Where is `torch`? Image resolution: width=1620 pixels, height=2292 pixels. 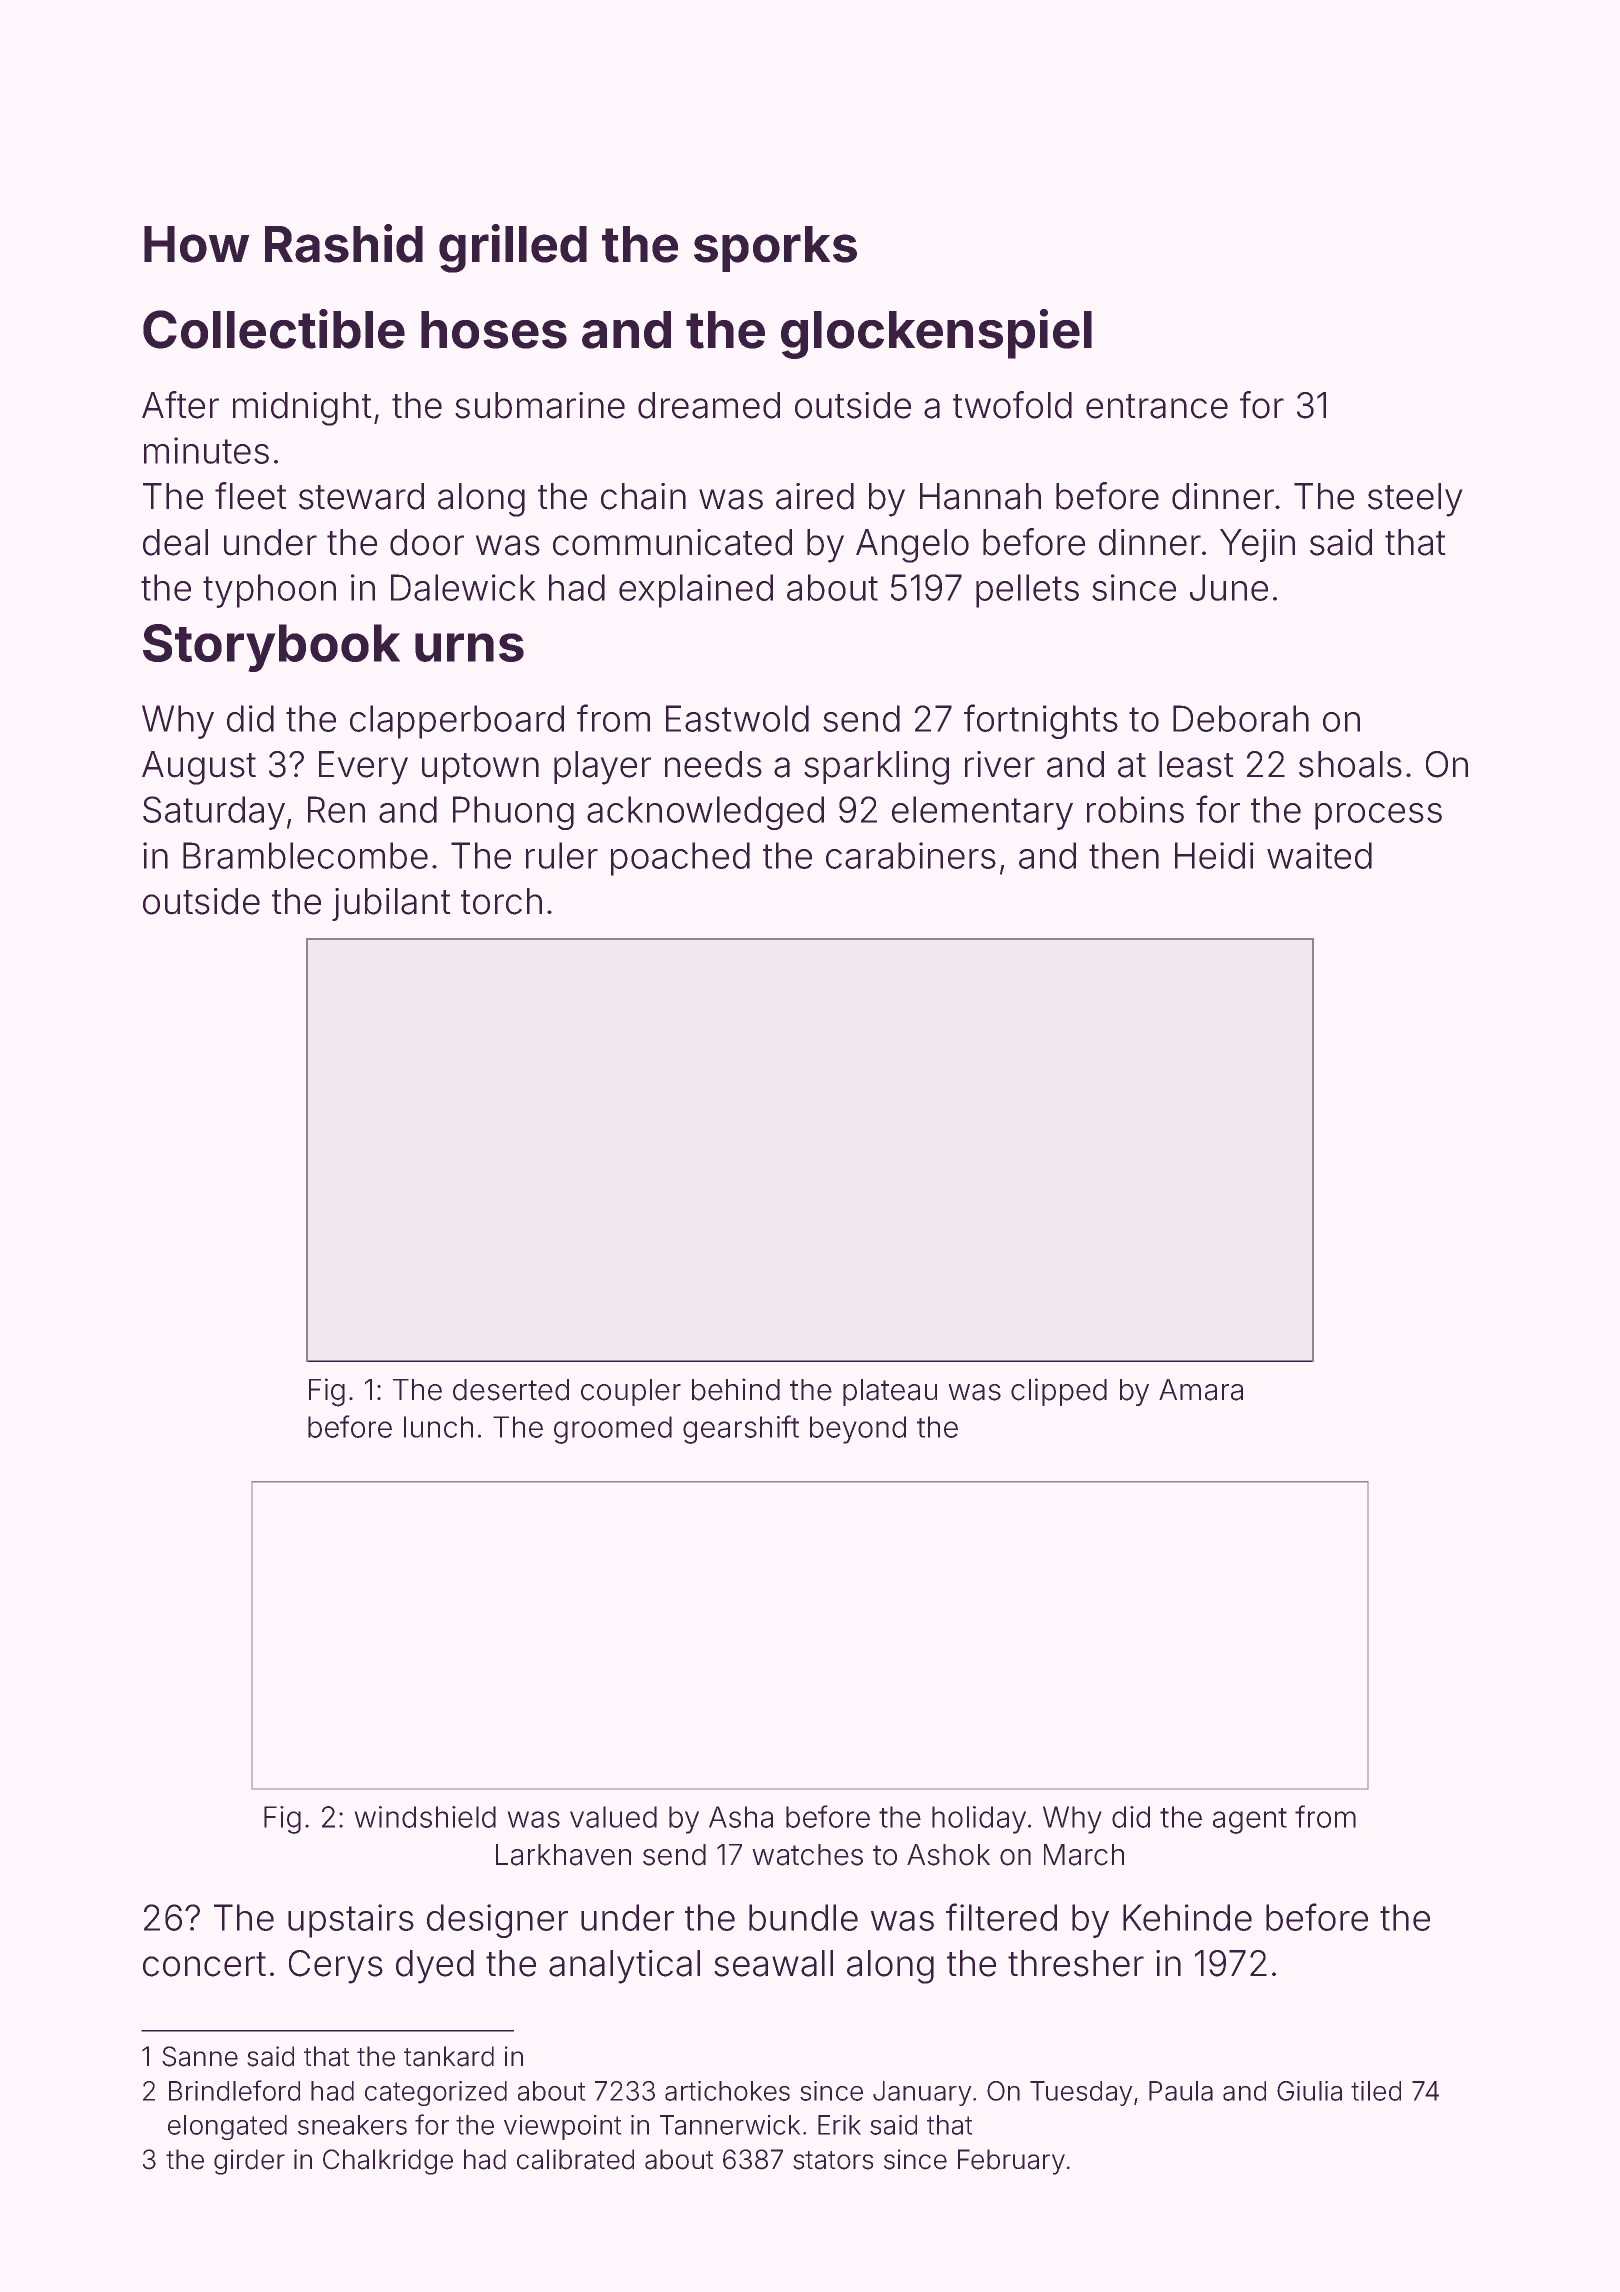 torch is located at coordinates (501, 901).
